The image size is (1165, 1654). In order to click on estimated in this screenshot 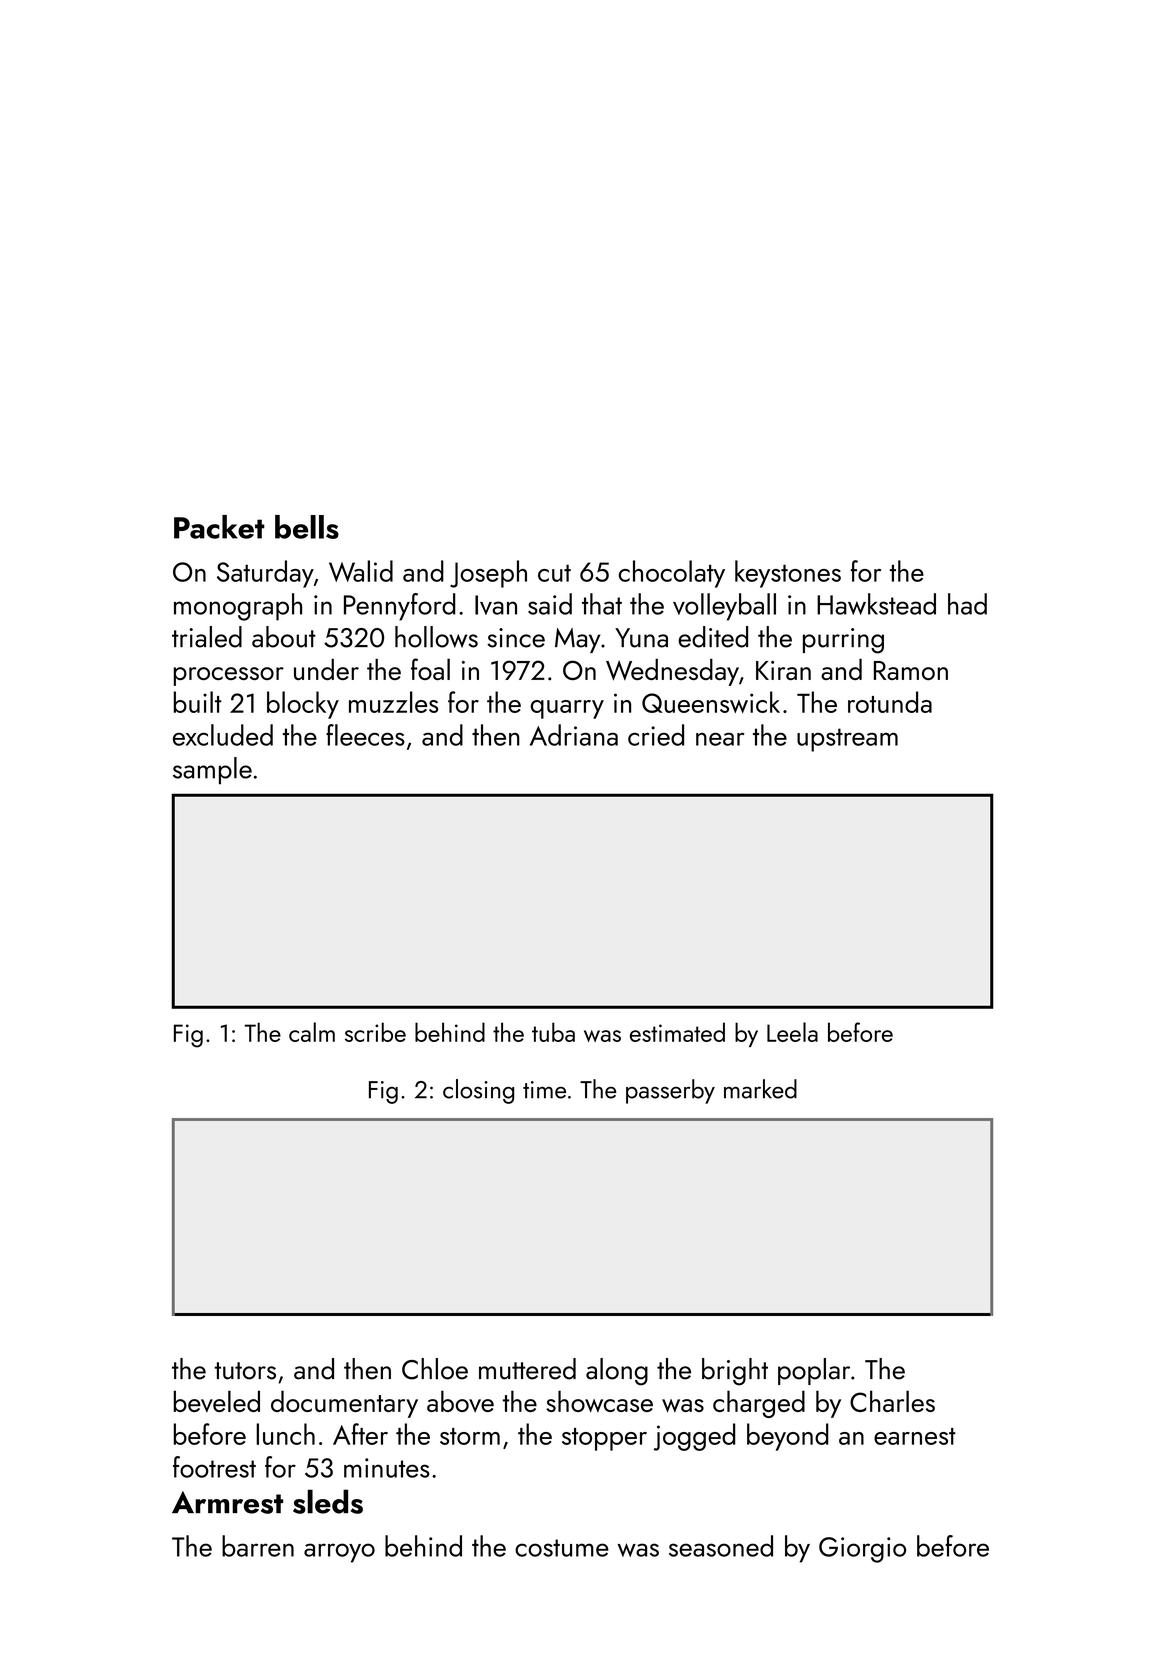, I will do `click(677, 1032)`.
